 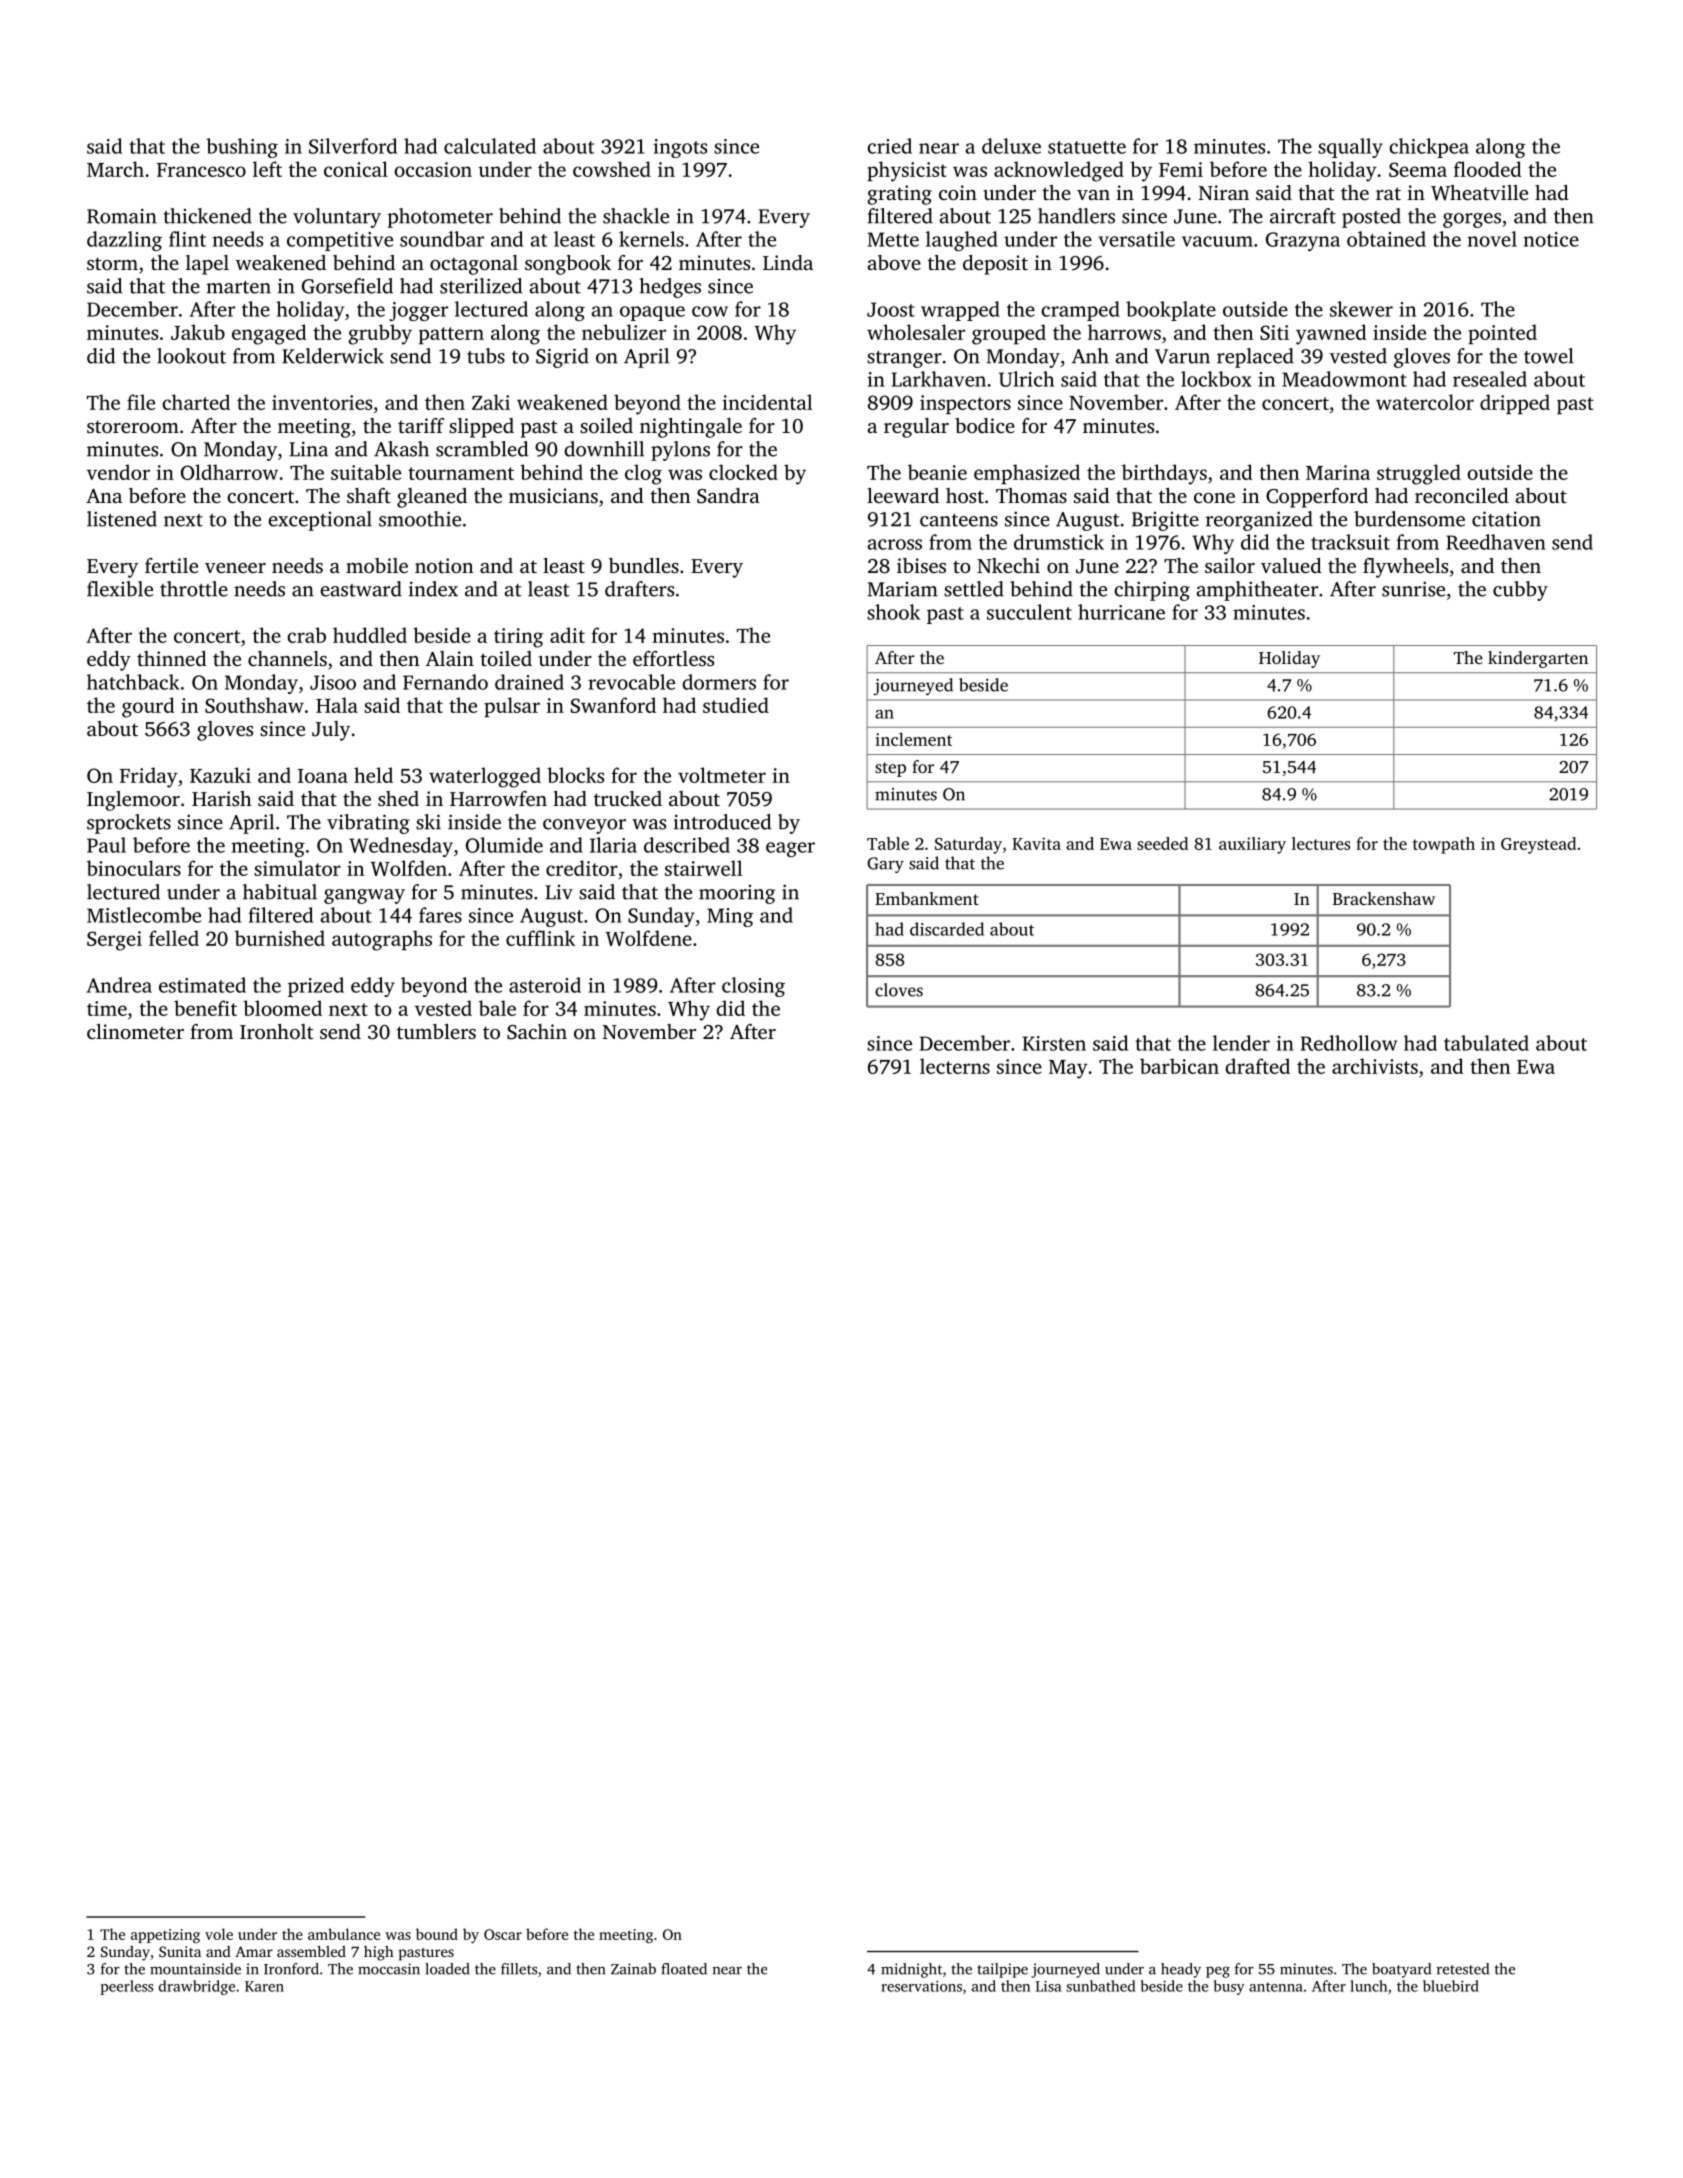 What do you see at coordinates (537, 1032) in the image?
I see `Sachin` at bounding box center [537, 1032].
